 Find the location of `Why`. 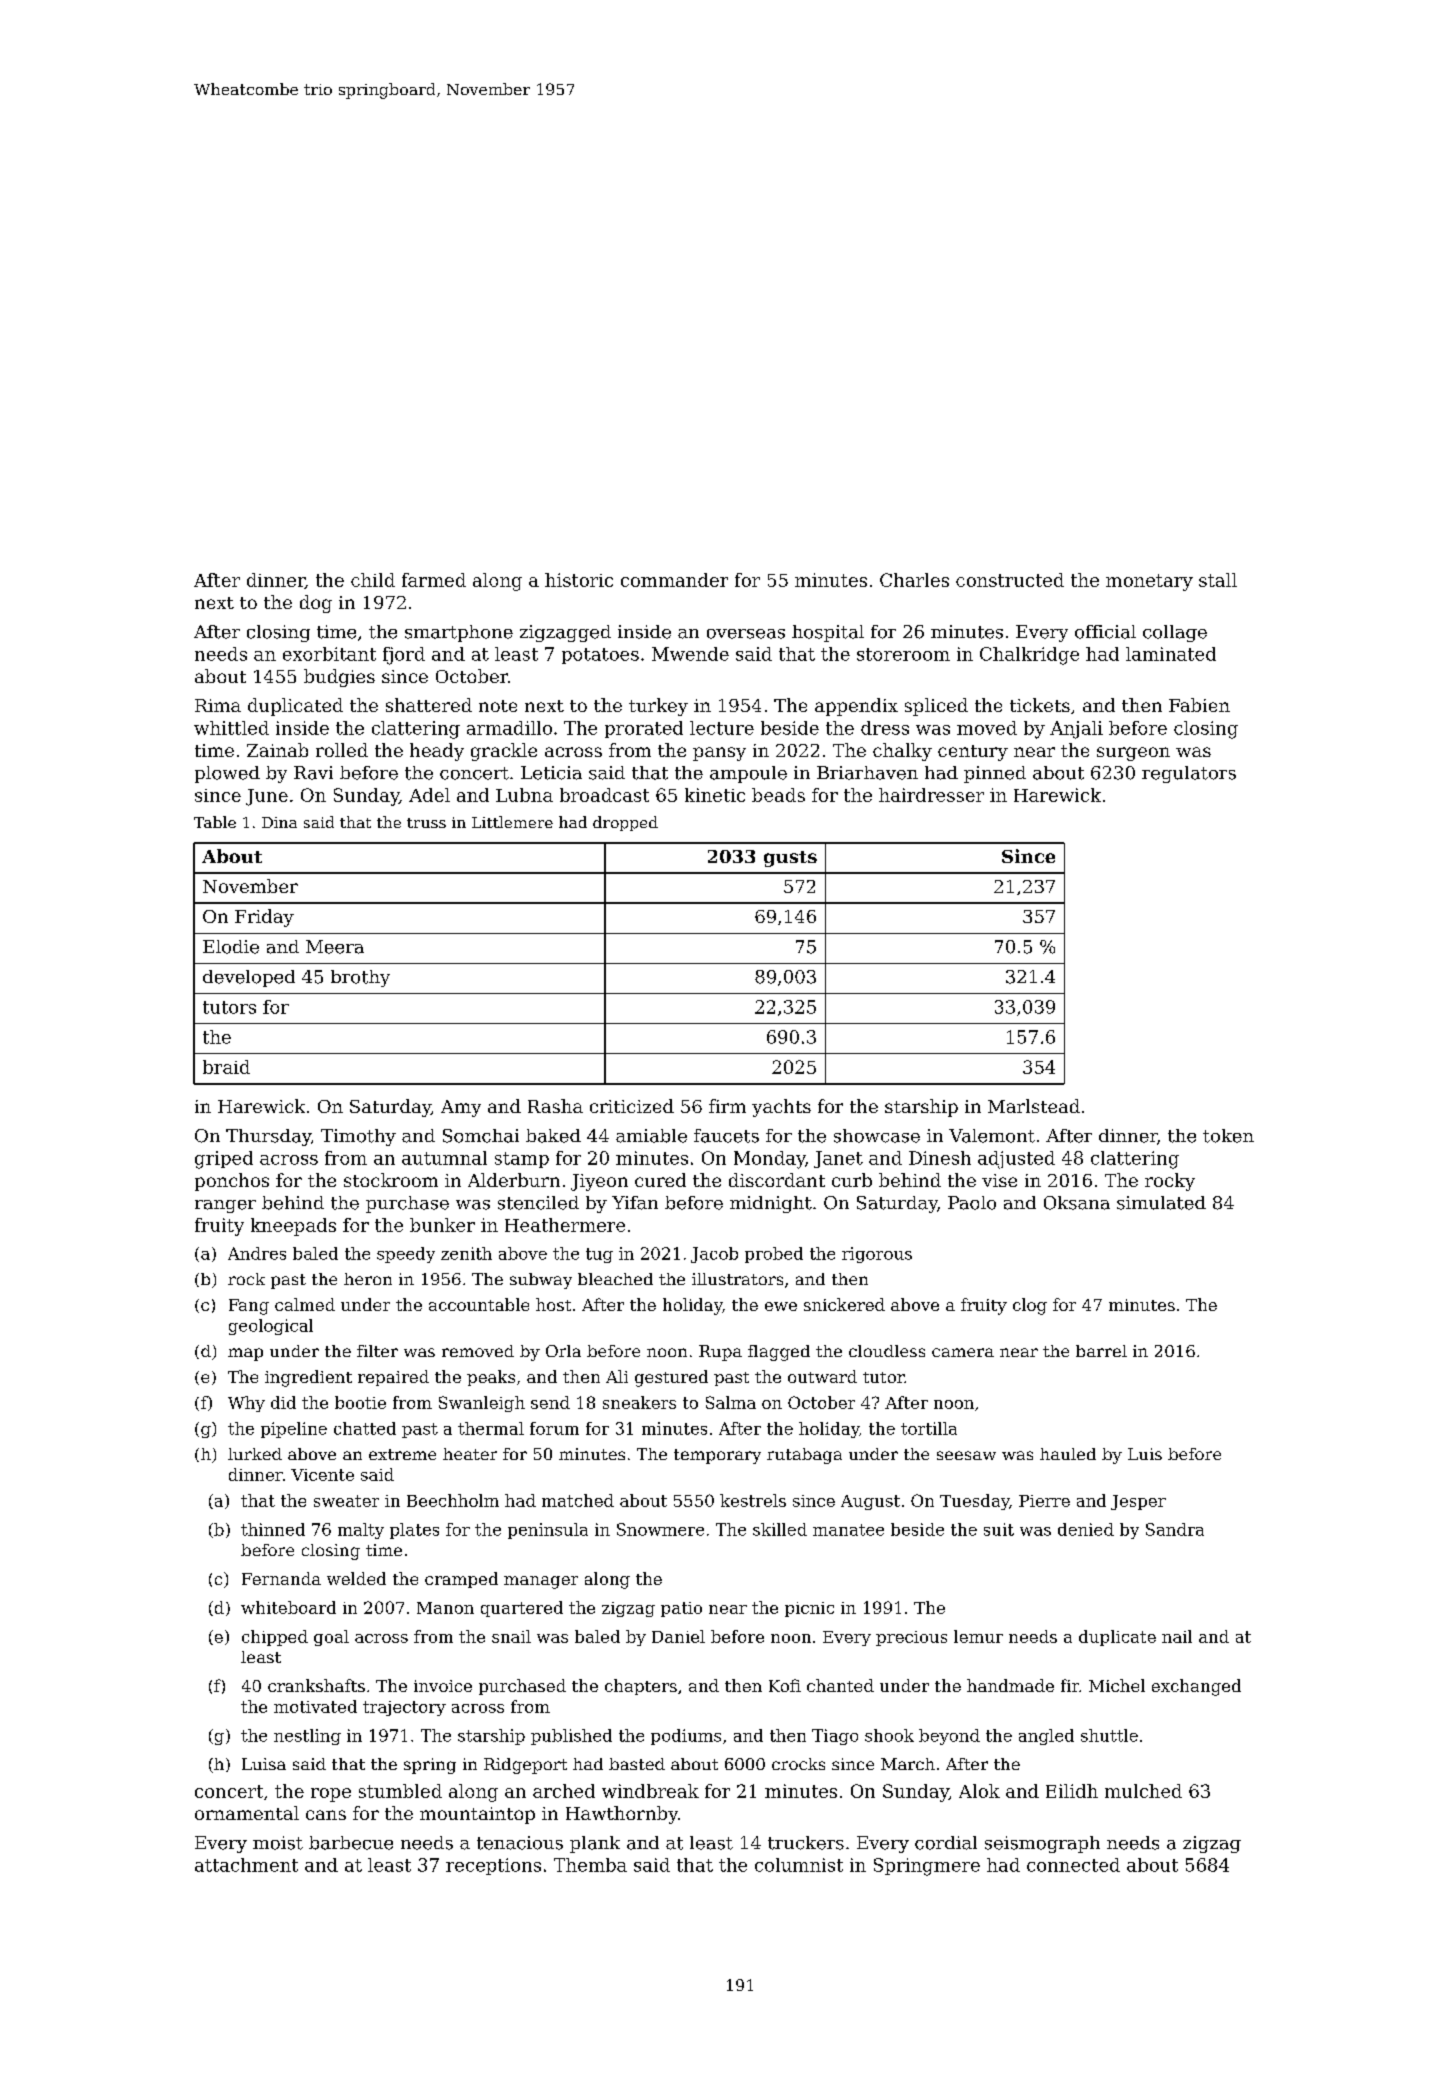

Why is located at coordinates (246, 1404).
